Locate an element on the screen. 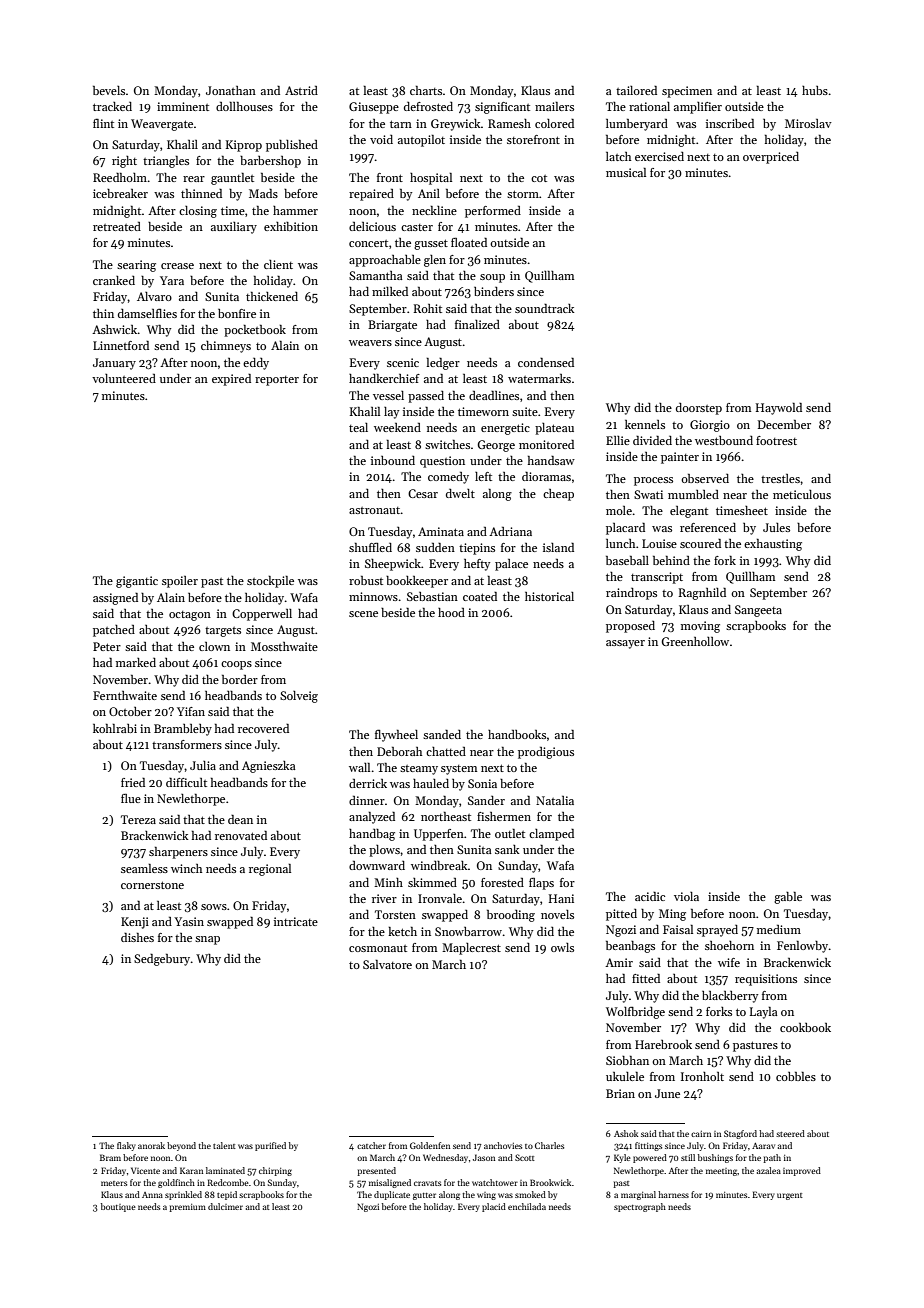 This screenshot has height=1308, width=924. beanbags is located at coordinates (630, 947).
